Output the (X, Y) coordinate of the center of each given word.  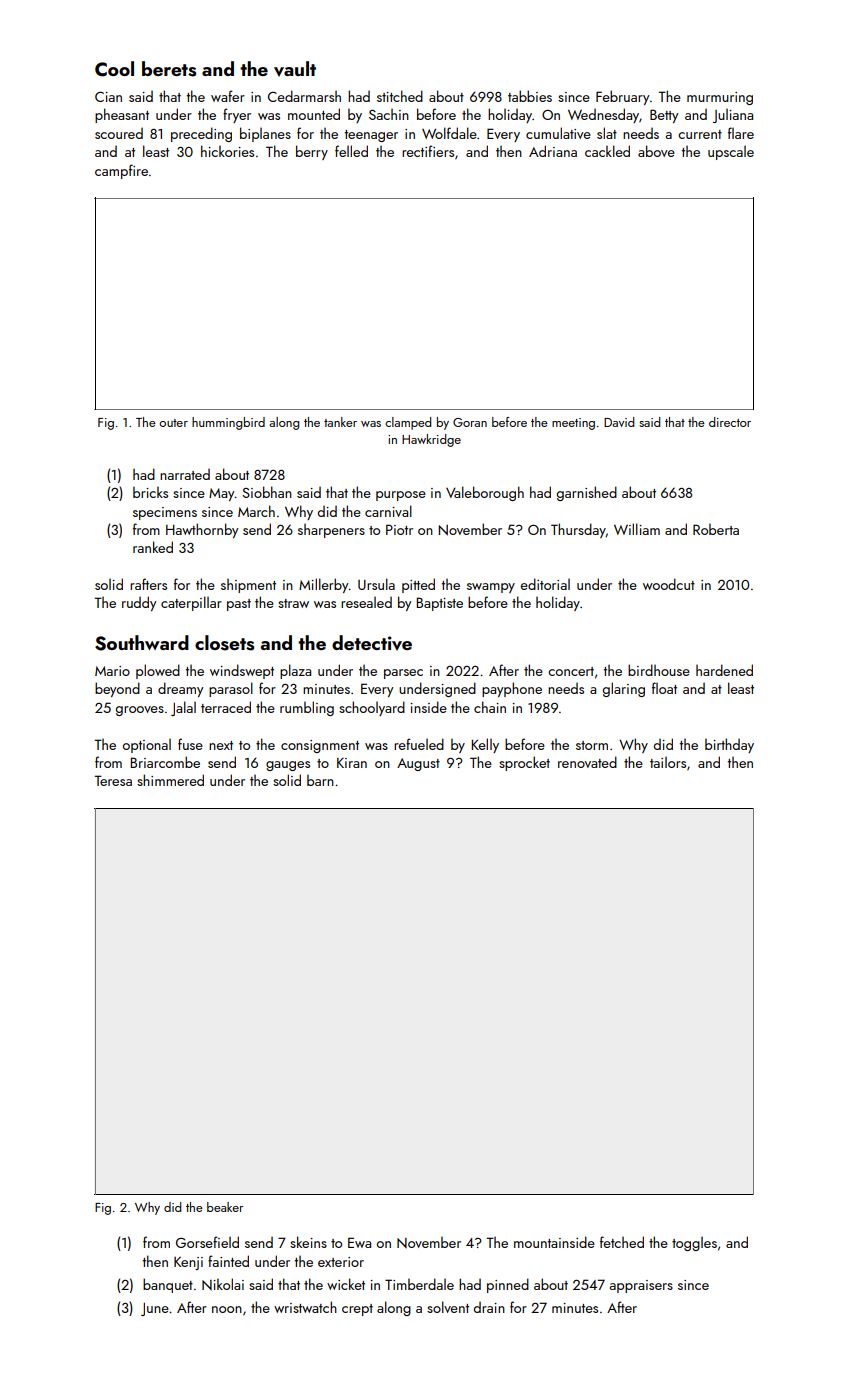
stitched (400, 96)
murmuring (720, 98)
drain (489, 1307)
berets (169, 69)
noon (227, 1309)
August (418, 764)
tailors (668, 762)
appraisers (641, 1286)
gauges (288, 766)
